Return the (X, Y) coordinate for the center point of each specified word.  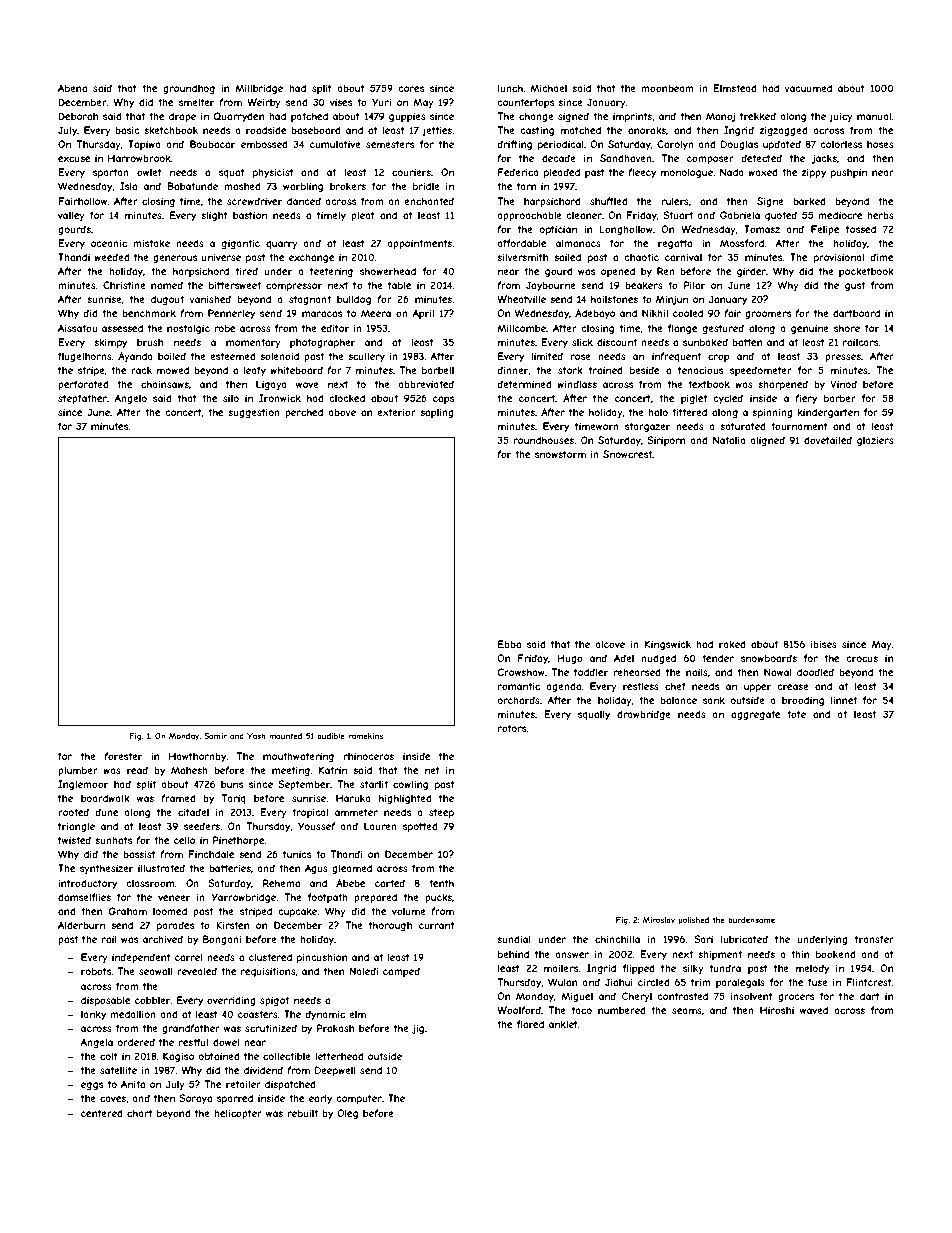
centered (102, 1113)
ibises (824, 644)
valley (71, 216)
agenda (563, 687)
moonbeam (667, 88)
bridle (426, 186)
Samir (215, 736)
